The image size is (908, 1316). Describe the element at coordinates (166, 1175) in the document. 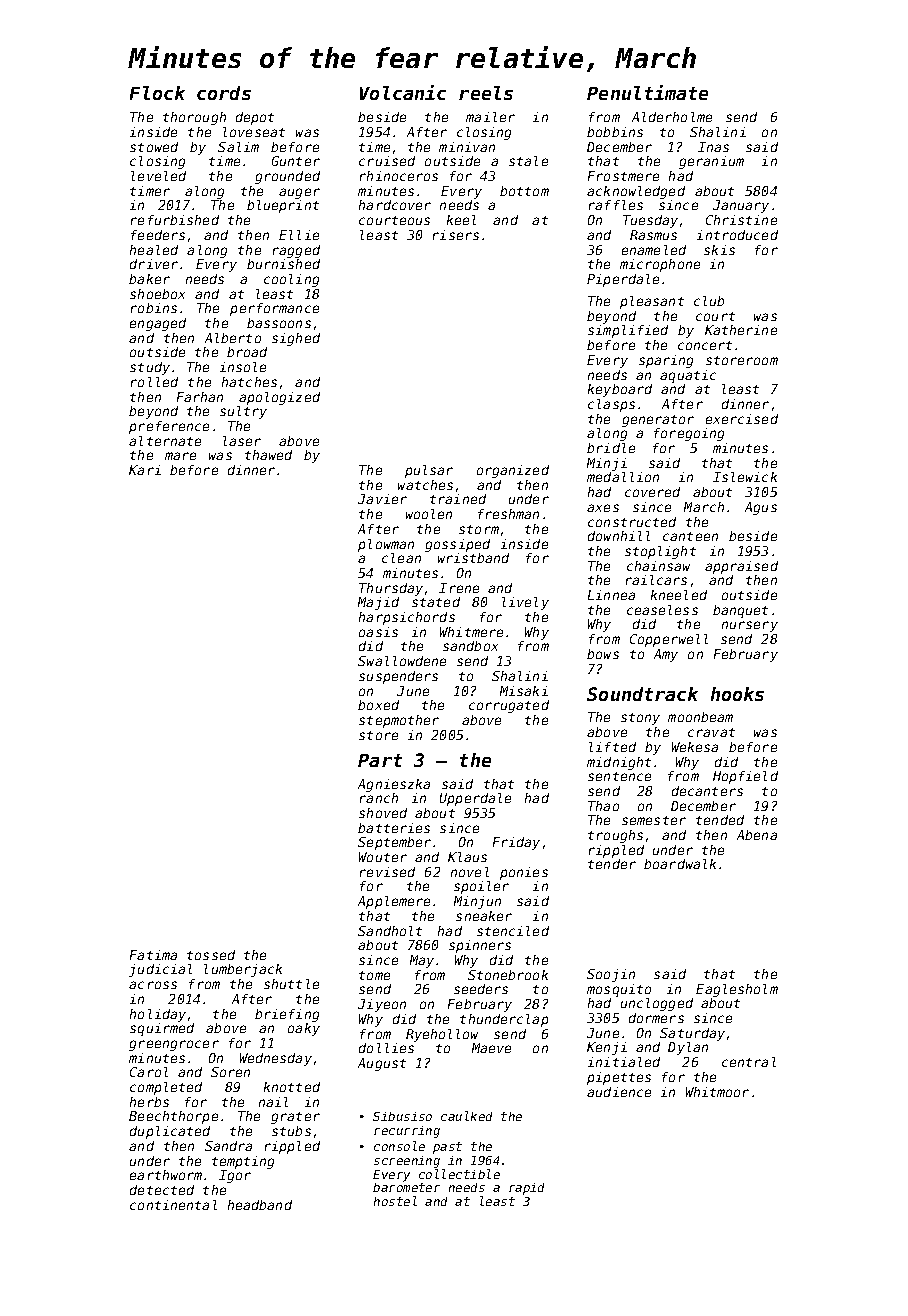

I see `earthworm` at that location.
